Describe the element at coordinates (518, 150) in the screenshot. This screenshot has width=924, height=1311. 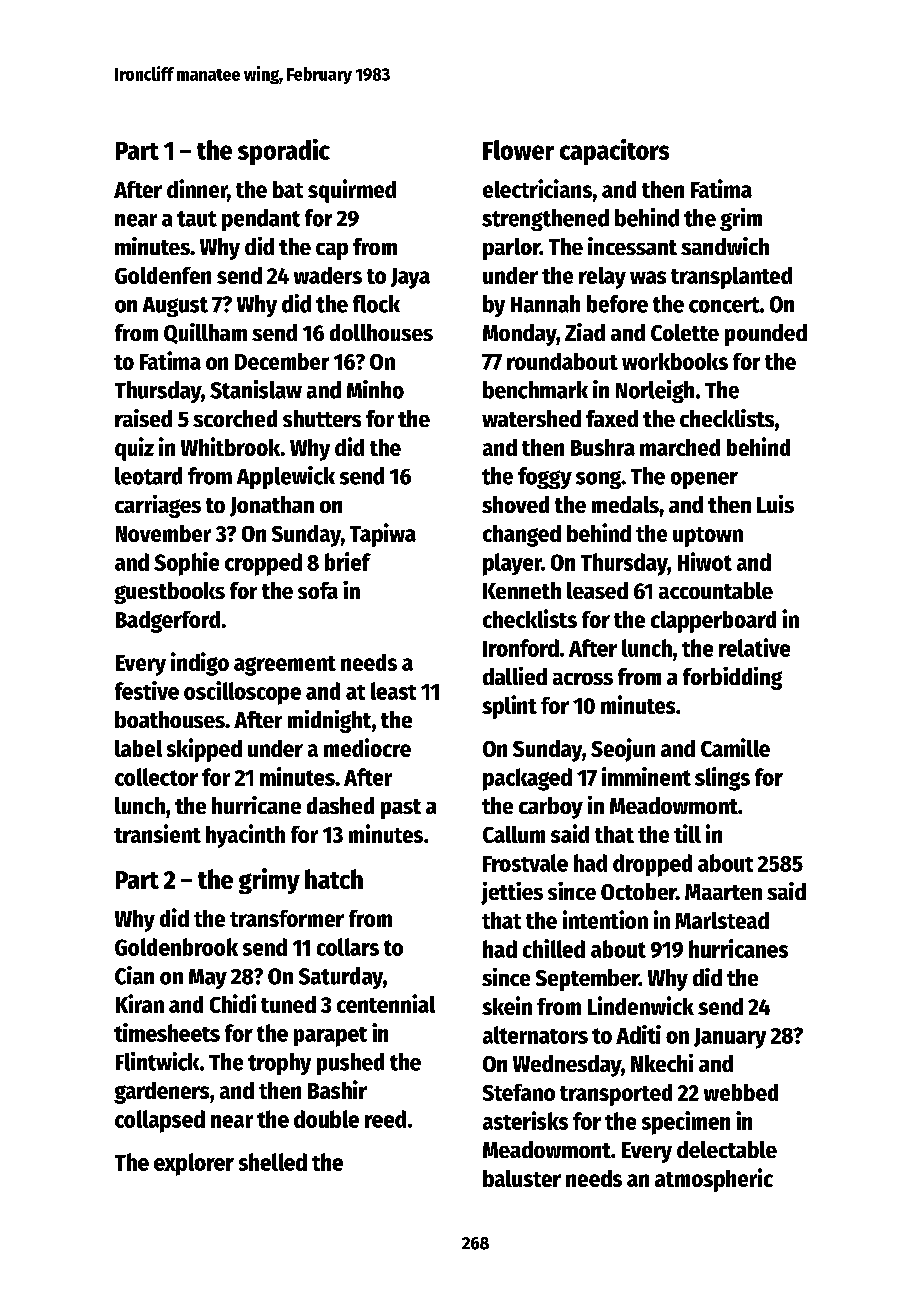
I see `Flower` at that location.
